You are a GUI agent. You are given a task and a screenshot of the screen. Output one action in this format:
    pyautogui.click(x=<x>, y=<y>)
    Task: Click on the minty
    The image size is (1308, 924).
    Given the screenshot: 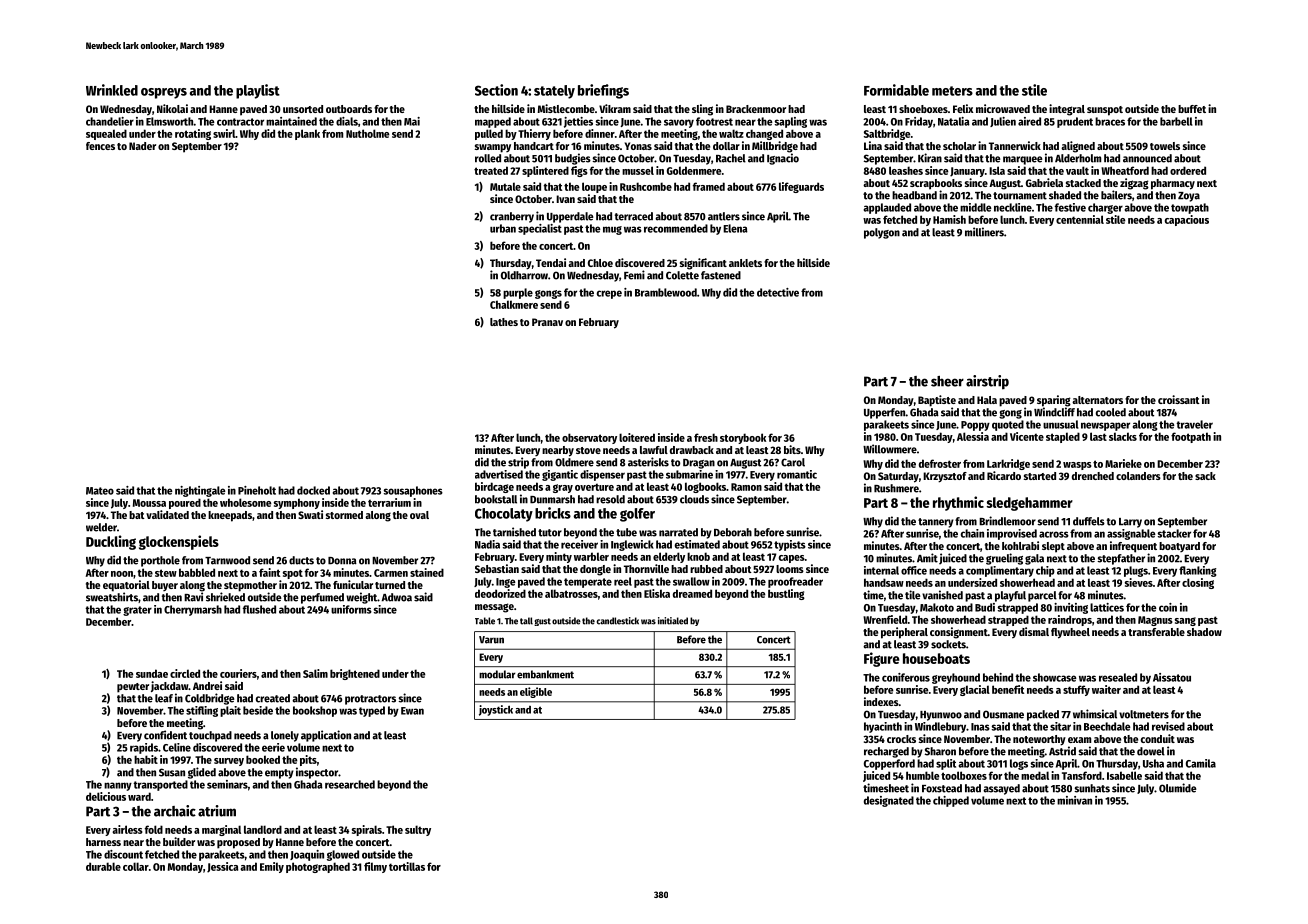 What is the action you would take?
    pyautogui.click(x=559, y=557)
